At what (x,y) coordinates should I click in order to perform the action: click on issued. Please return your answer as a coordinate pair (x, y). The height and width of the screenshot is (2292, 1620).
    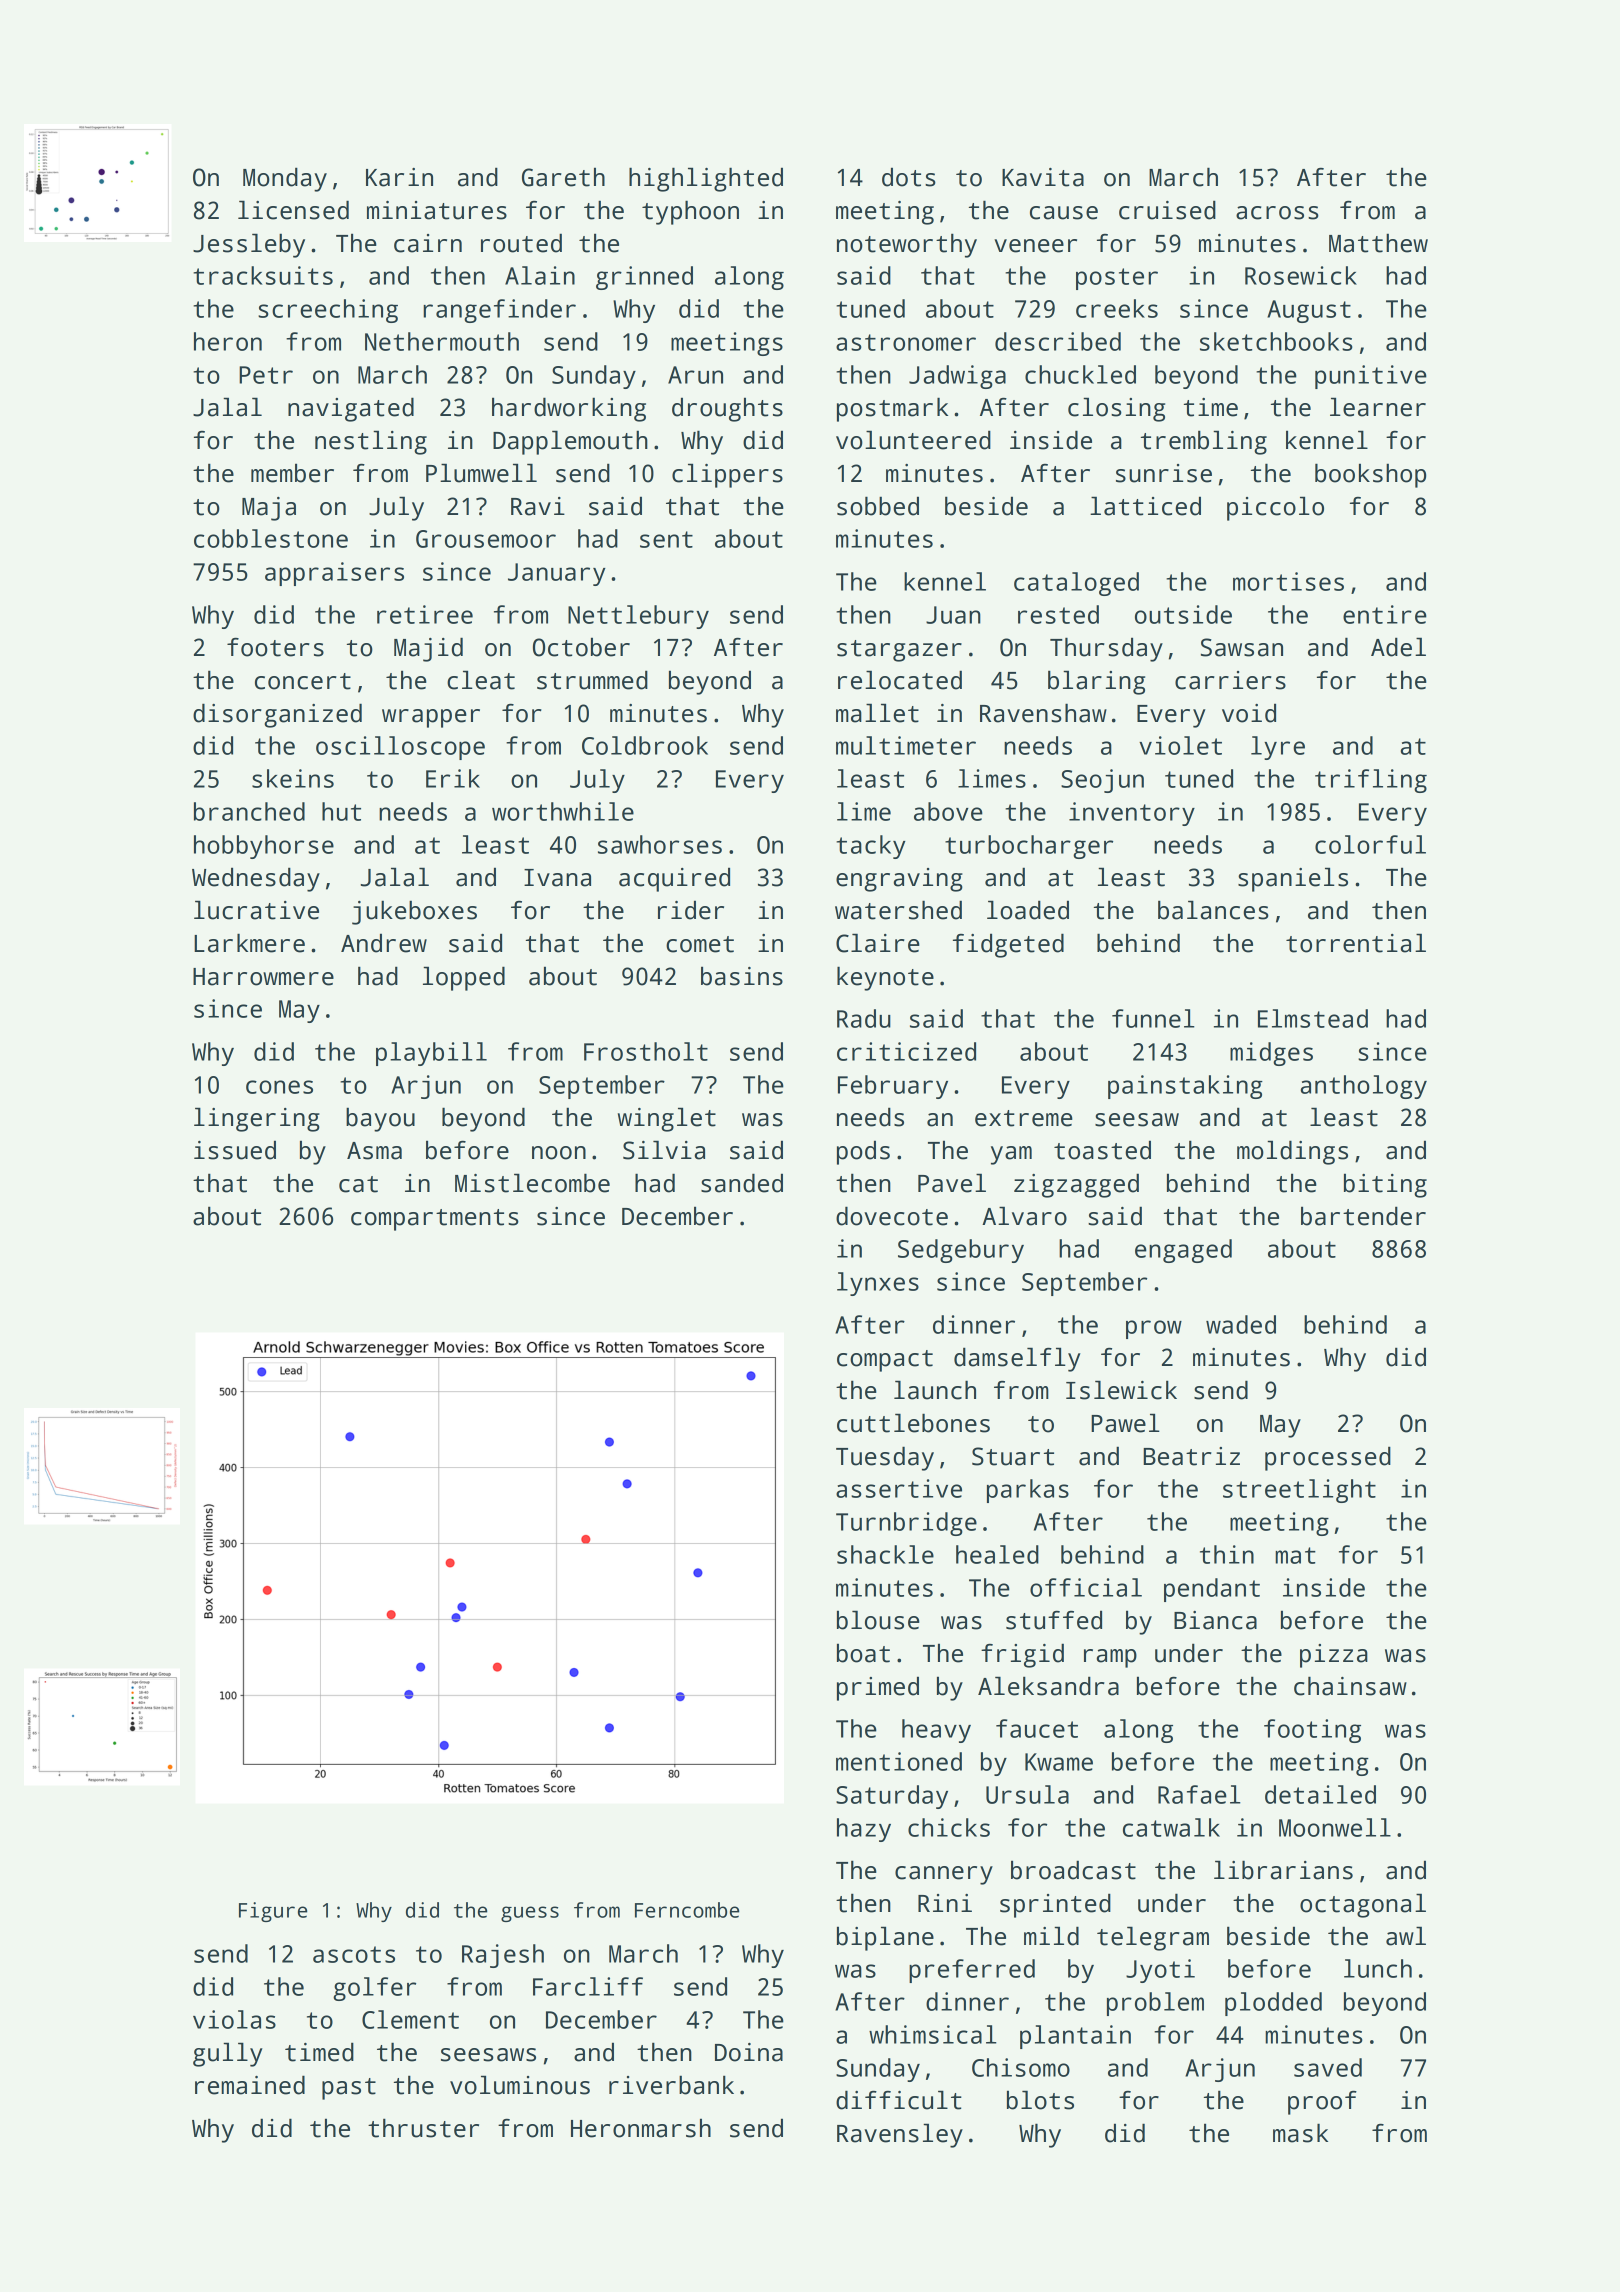
    Looking at the image, I should click on (235, 1150).
